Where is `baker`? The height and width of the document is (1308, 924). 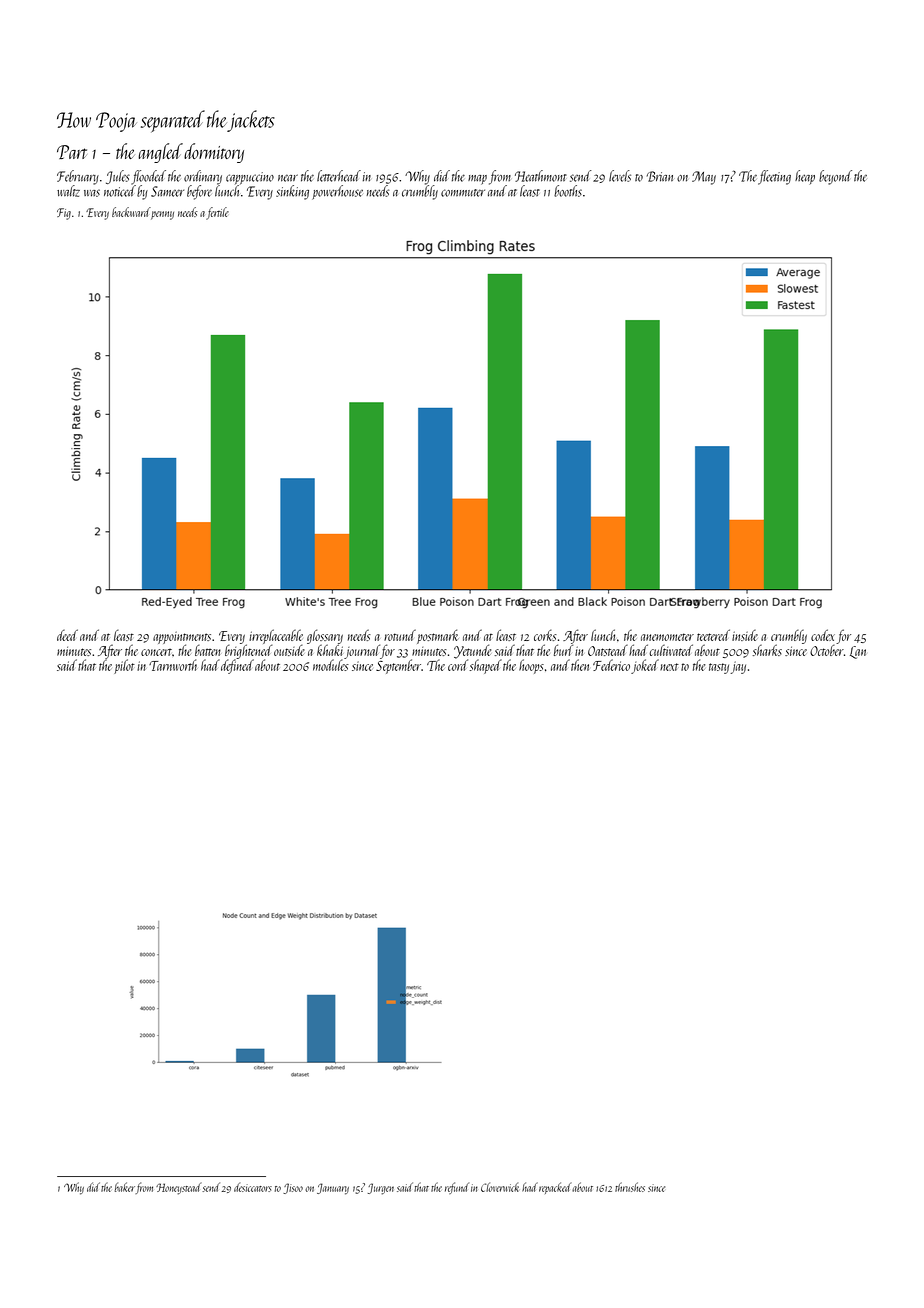 baker is located at coordinates (125, 1187).
